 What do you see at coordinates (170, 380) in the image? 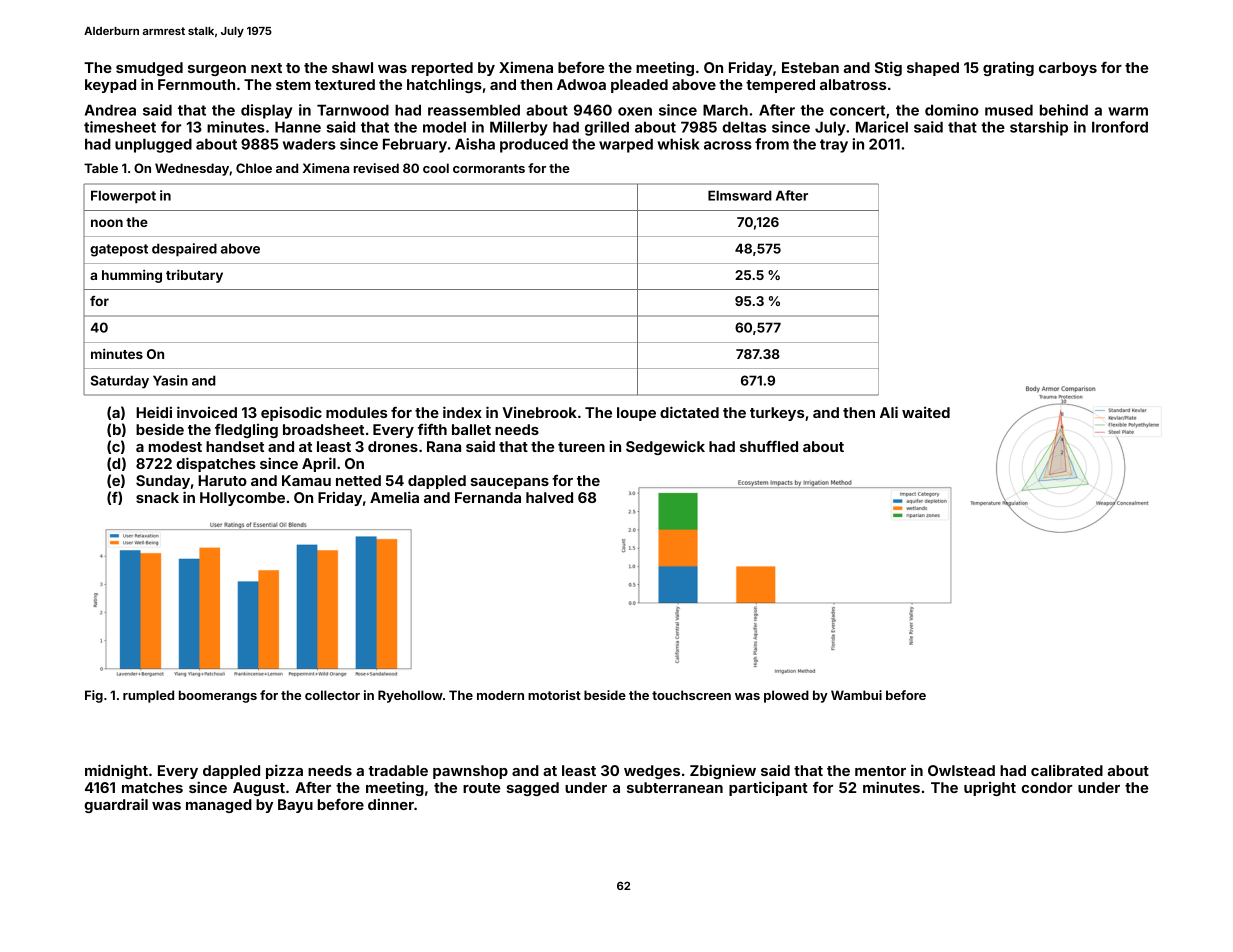
I see `Yasin` at bounding box center [170, 380].
